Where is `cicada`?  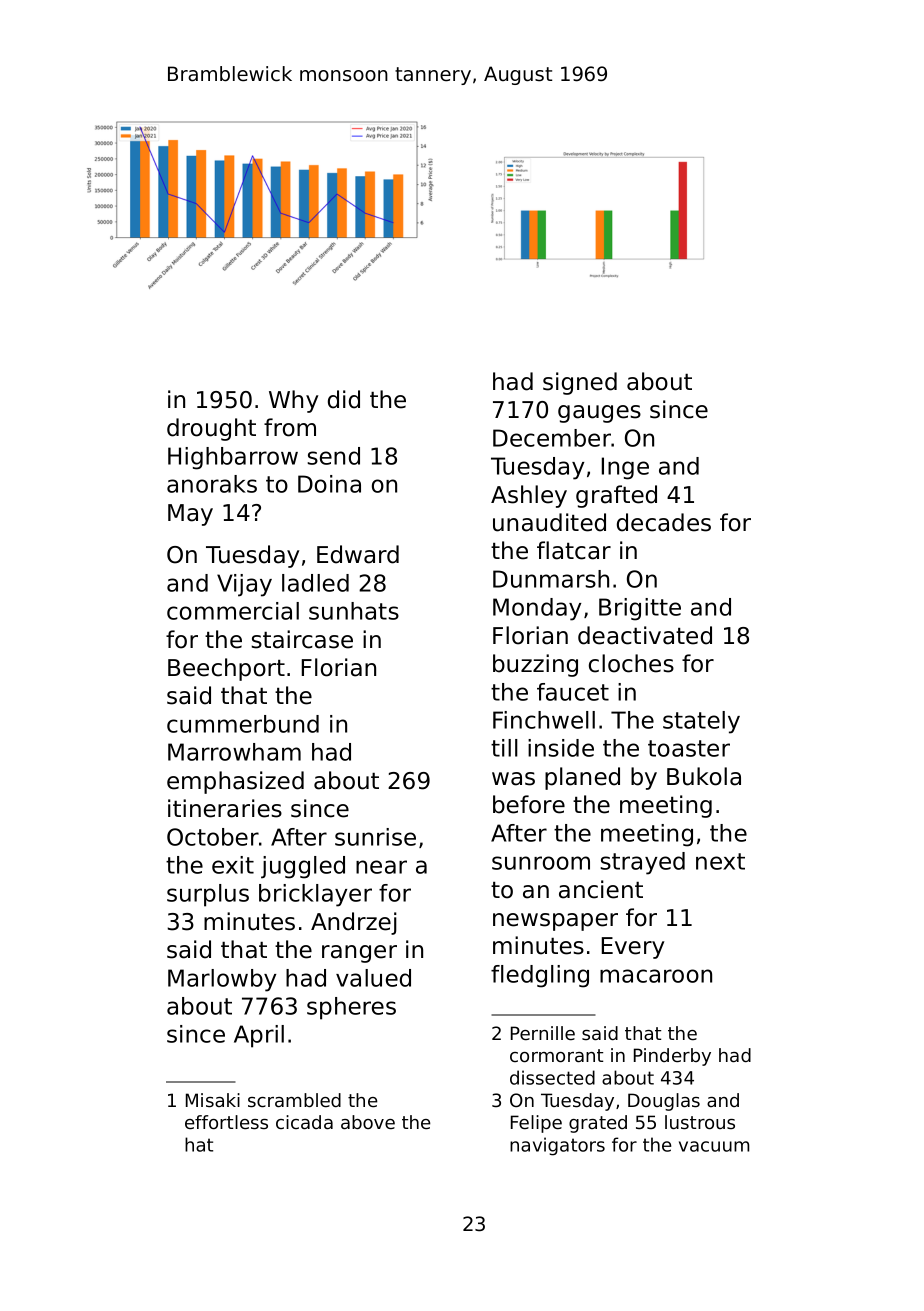 cicada is located at coordinates (304, 1122).
